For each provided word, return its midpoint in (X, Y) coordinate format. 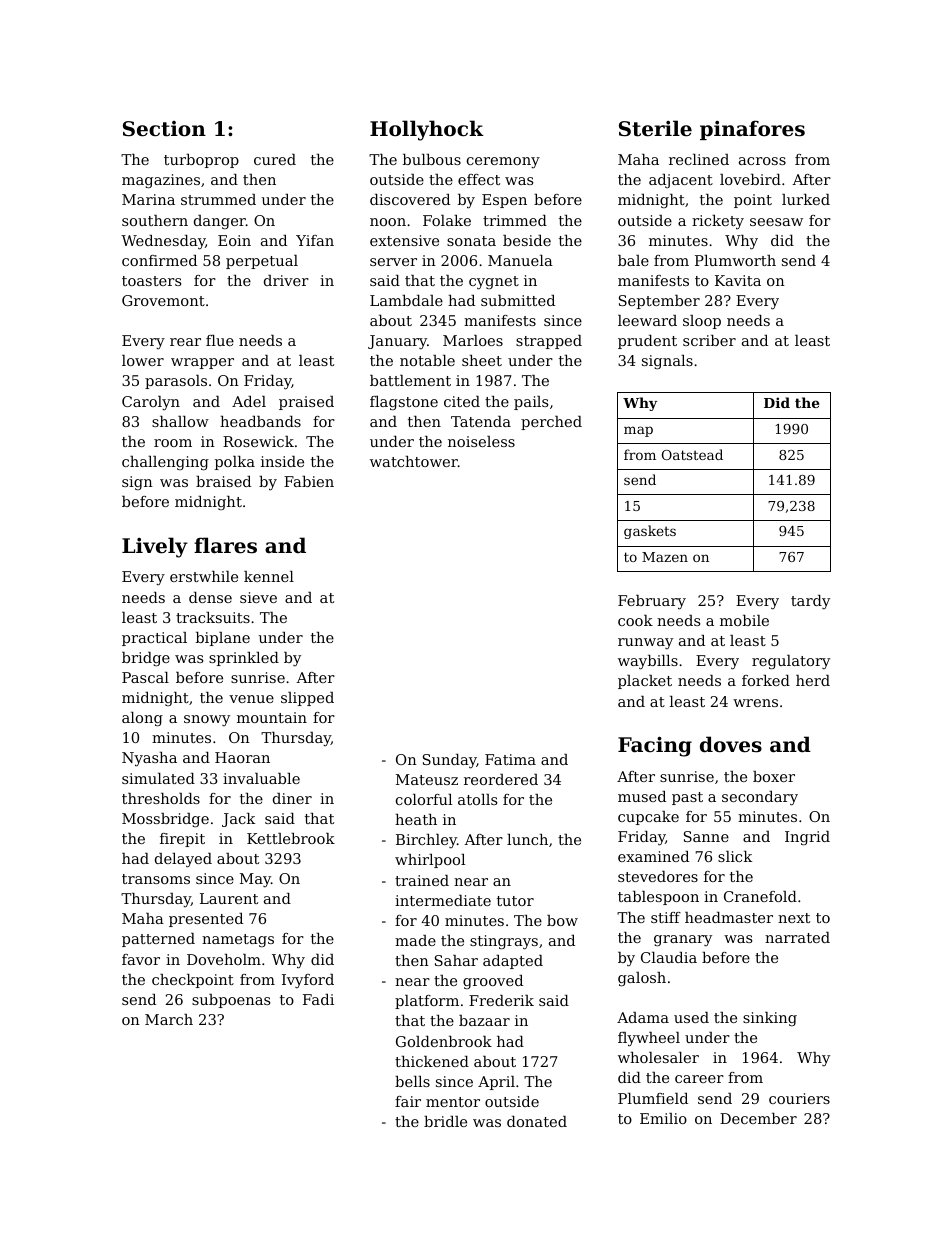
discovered (410, 199)
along (142, 719)
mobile (744, 620)
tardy (810, 602)
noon (388, 222)
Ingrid (807, 838)
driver (286, 280)
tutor (515, 901)
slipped (307, 699)
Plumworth (735, 260)
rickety (718, 222)
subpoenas (231, 1001)
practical (154, 639)
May (255, 880)
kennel (269, 576)
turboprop (201, 161)
